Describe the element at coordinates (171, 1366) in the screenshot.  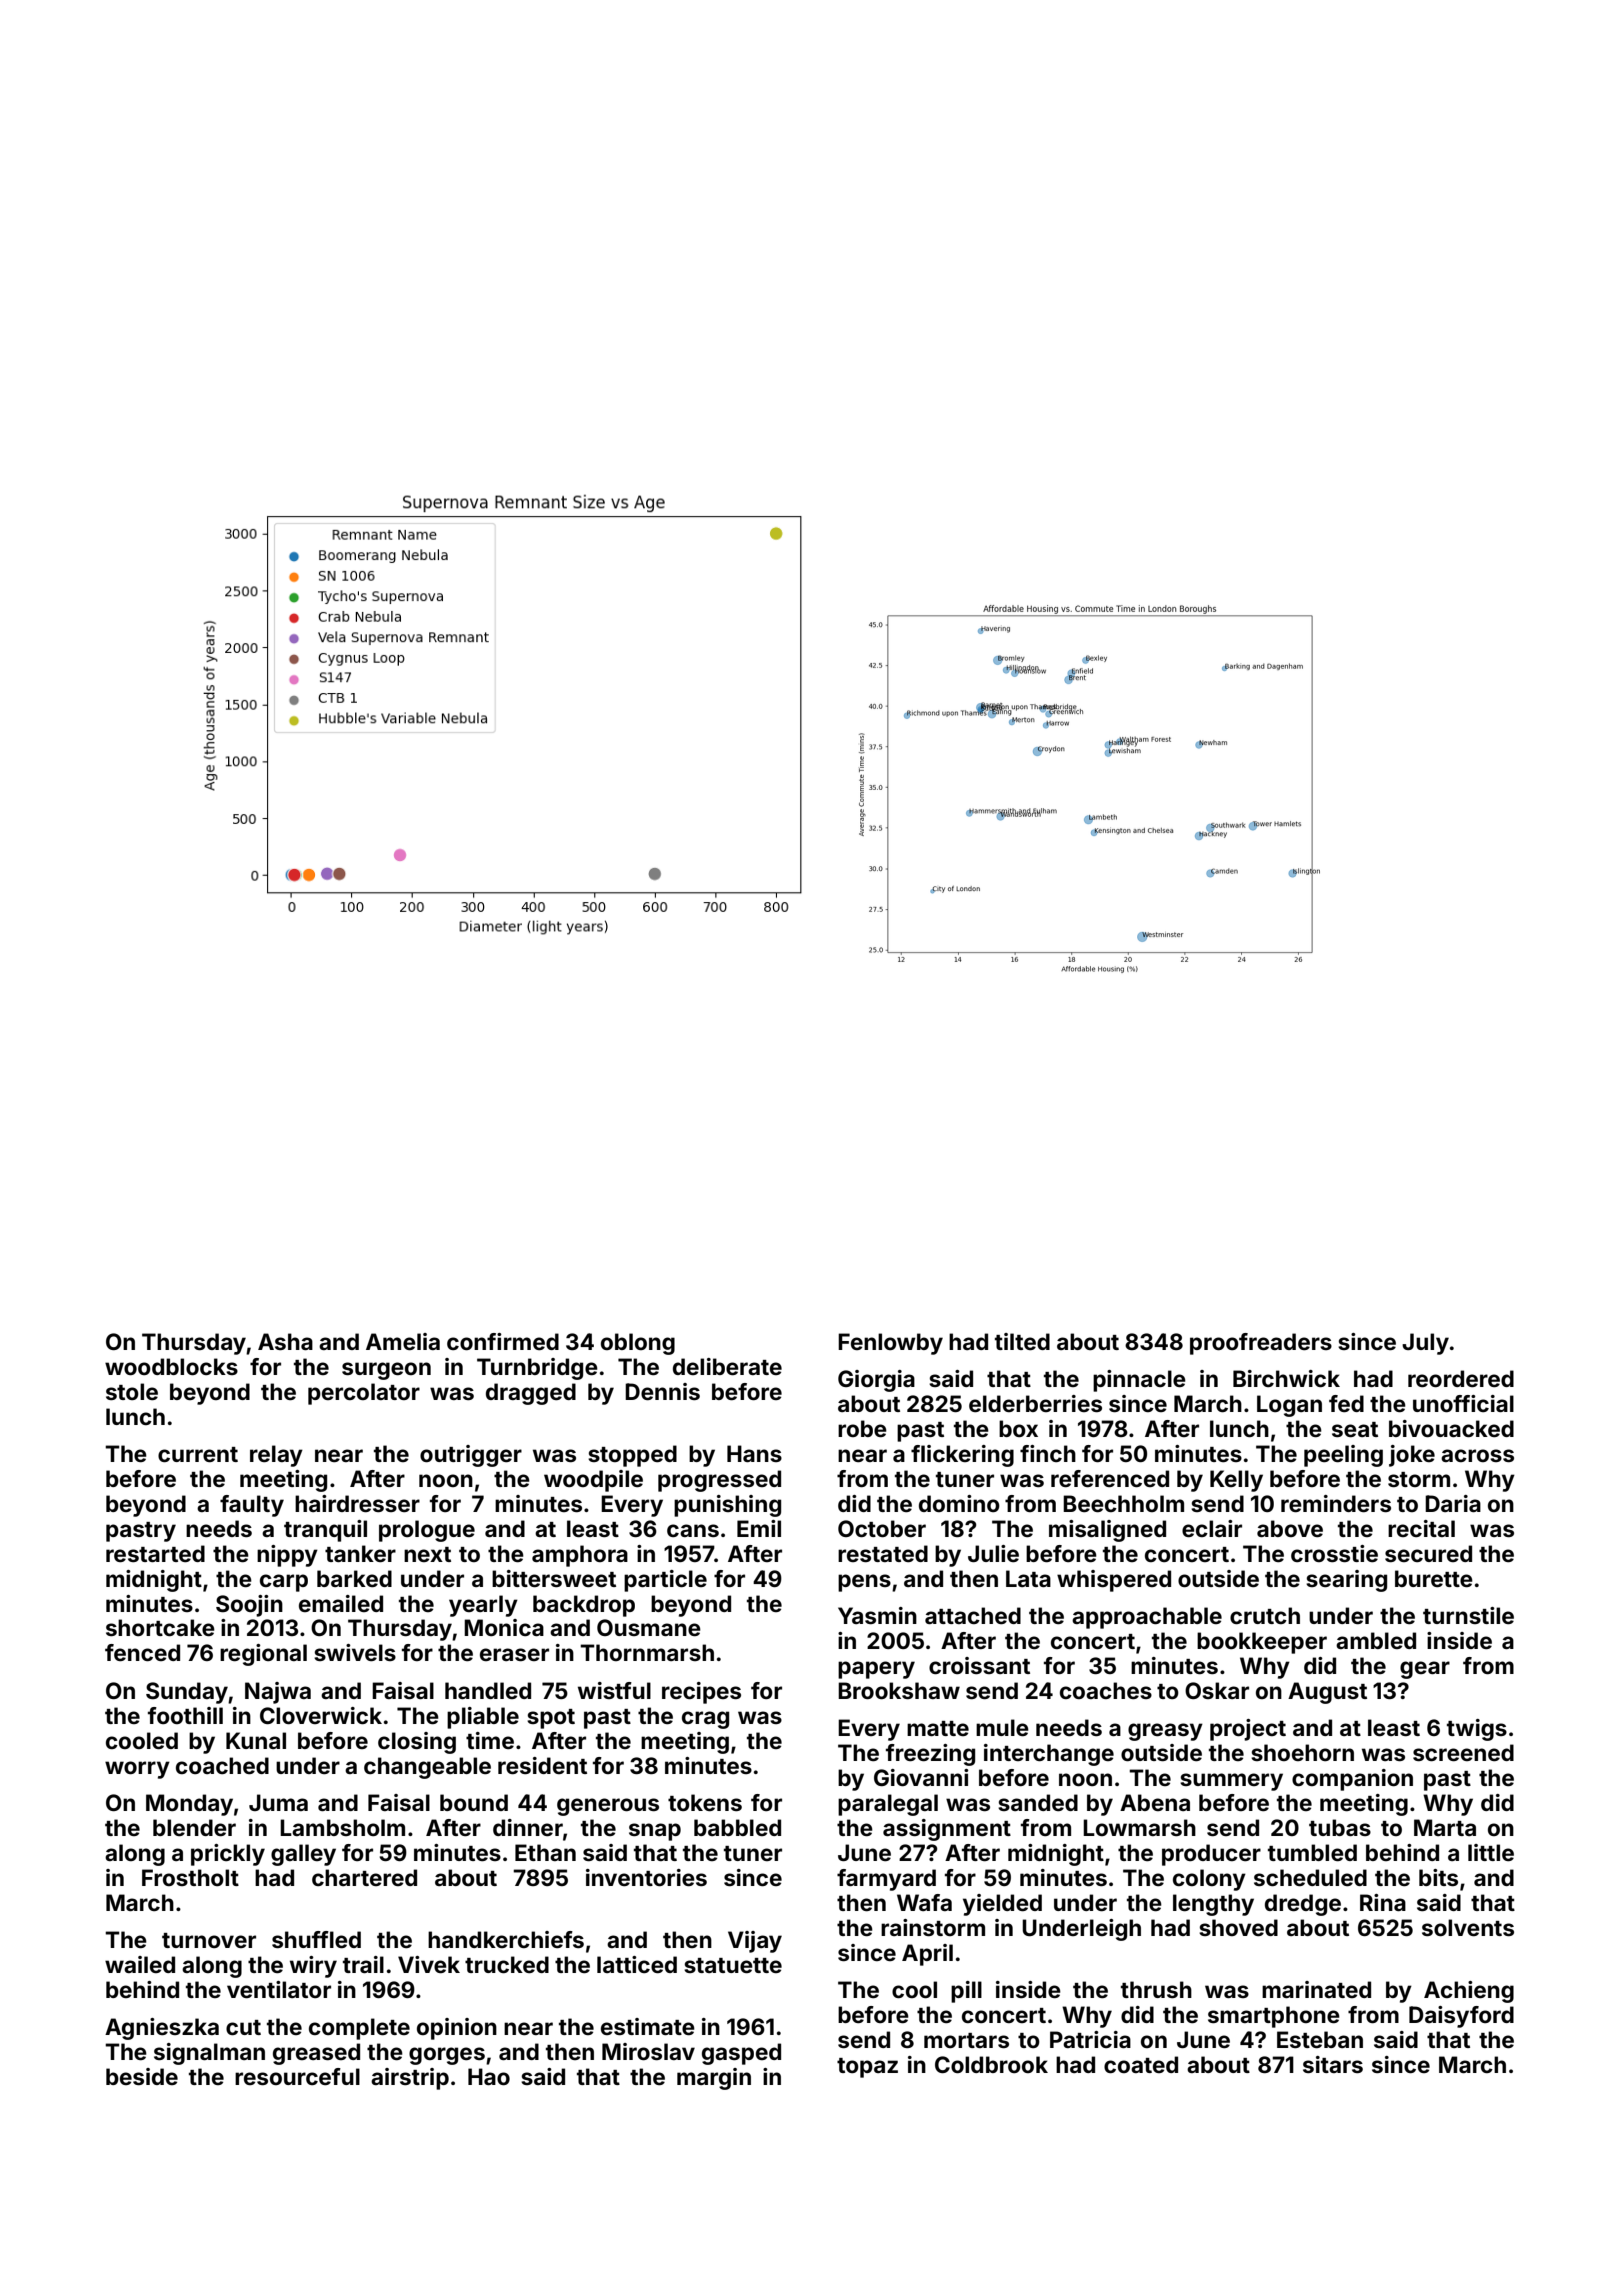
I see `woodblocks` at that location.
